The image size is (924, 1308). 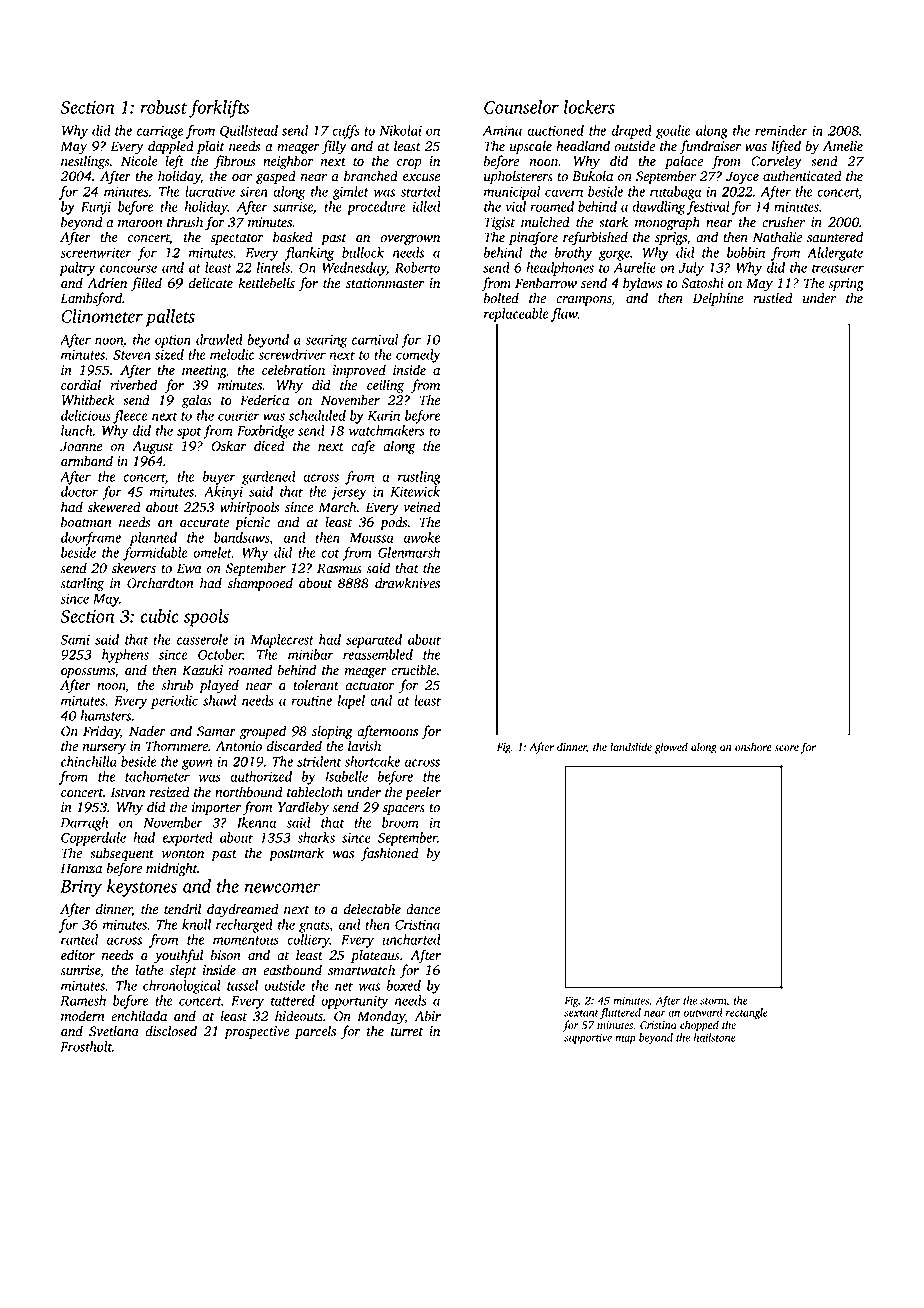 I want to click on turret, so click(x=407, y=1032).
